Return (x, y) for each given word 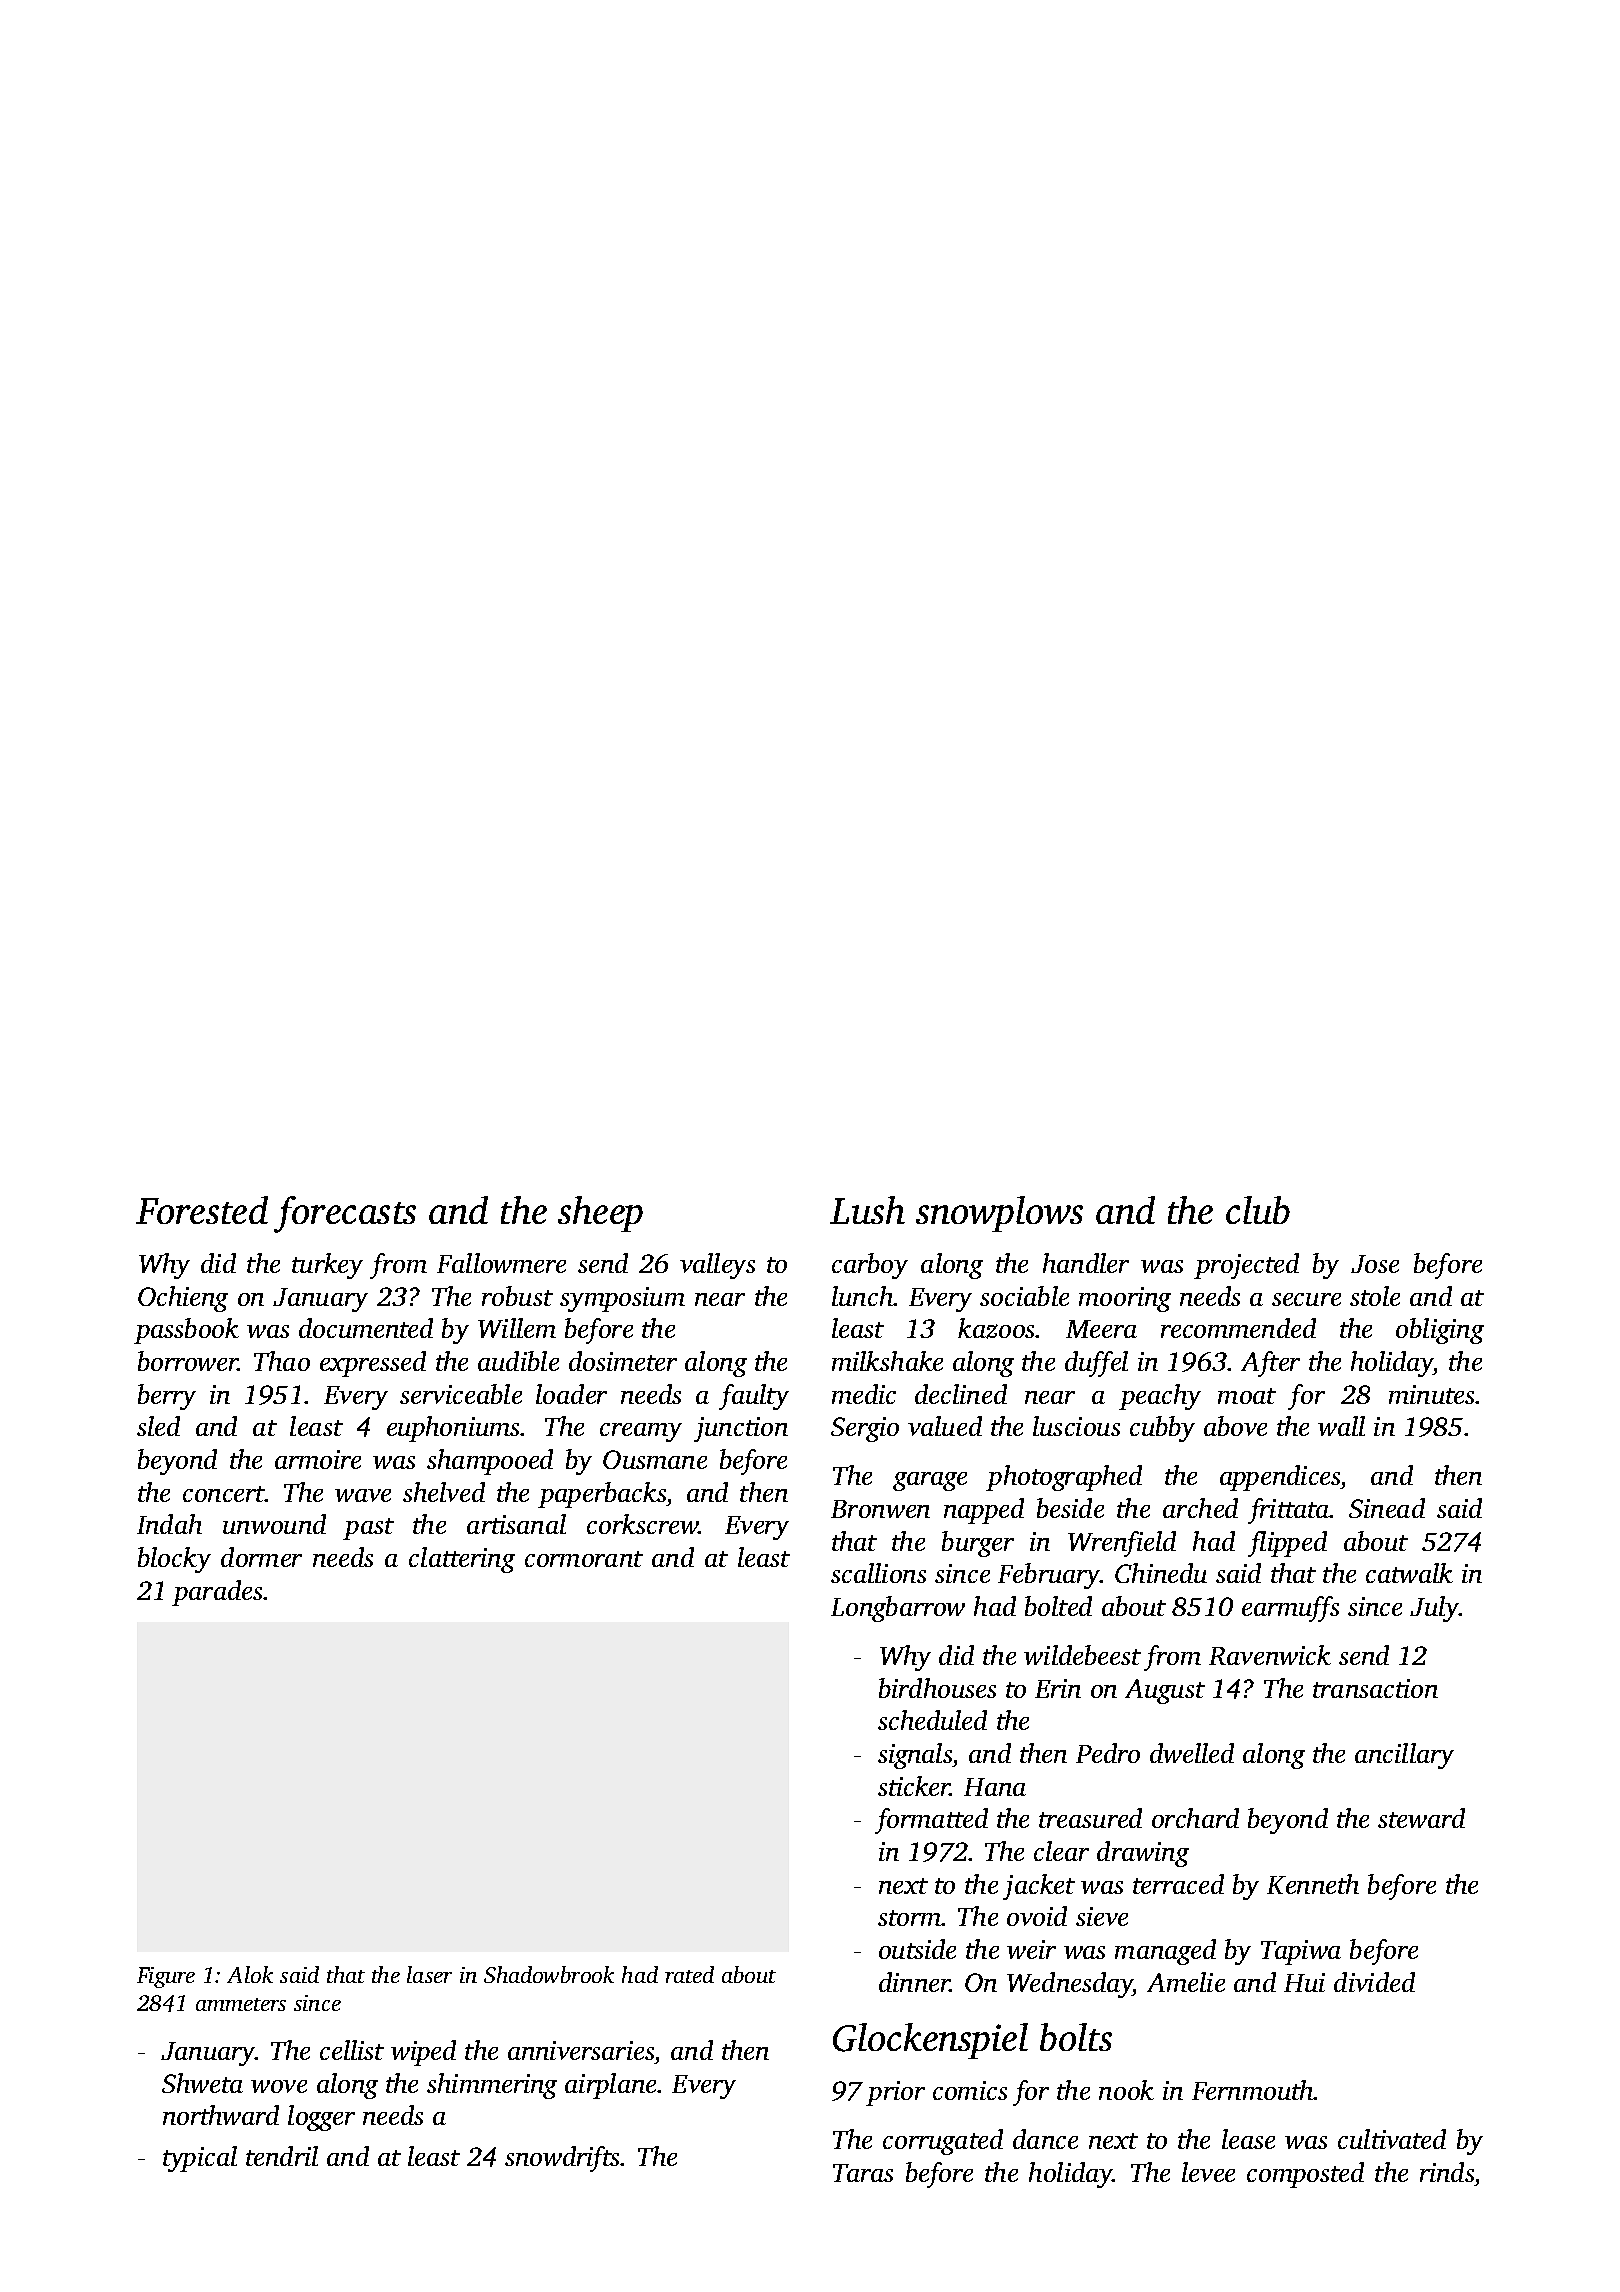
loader (571, 1394)
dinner (914, 1982)
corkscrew (643, 1524)
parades (217, 1593)
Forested (202, 1210)
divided (1374, 1982)
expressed (373, 1364)
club (1258, 1210)
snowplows (999, 1214)
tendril (282, 2156)
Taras (863, 2173)
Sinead (1387, 1508)
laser (429, 1974)
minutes (1431, 1394)
